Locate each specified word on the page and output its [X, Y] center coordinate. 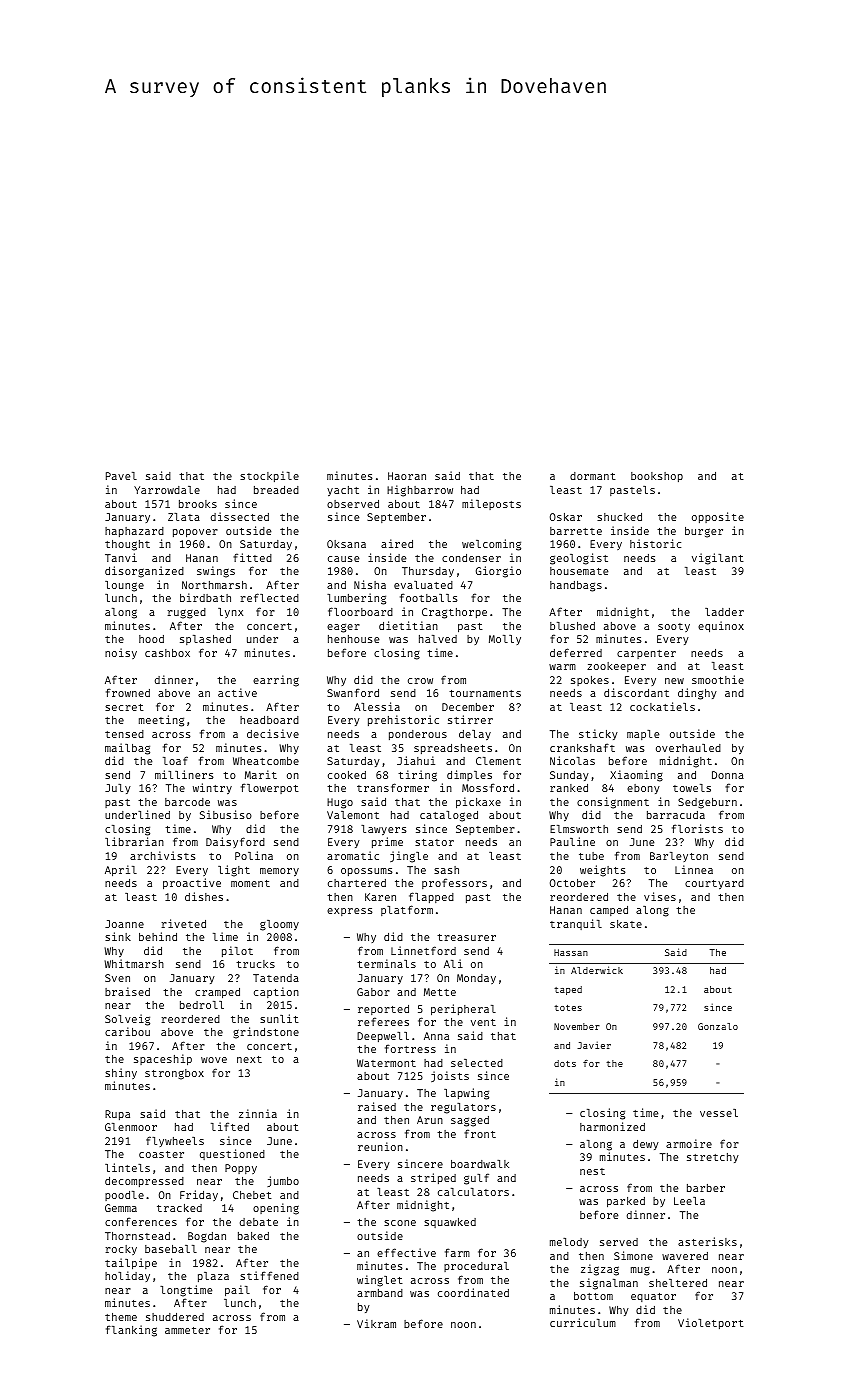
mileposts [491, 504]
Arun [430, 1120]
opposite [718, 517]
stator [434, 842]
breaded [276, 490]
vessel [719, 1113]
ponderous [418, 735]
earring [276, 681]
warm [562, 667]
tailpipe [131, 1264]
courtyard [714, 884]
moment [250, 883]
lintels [127, 1167]
